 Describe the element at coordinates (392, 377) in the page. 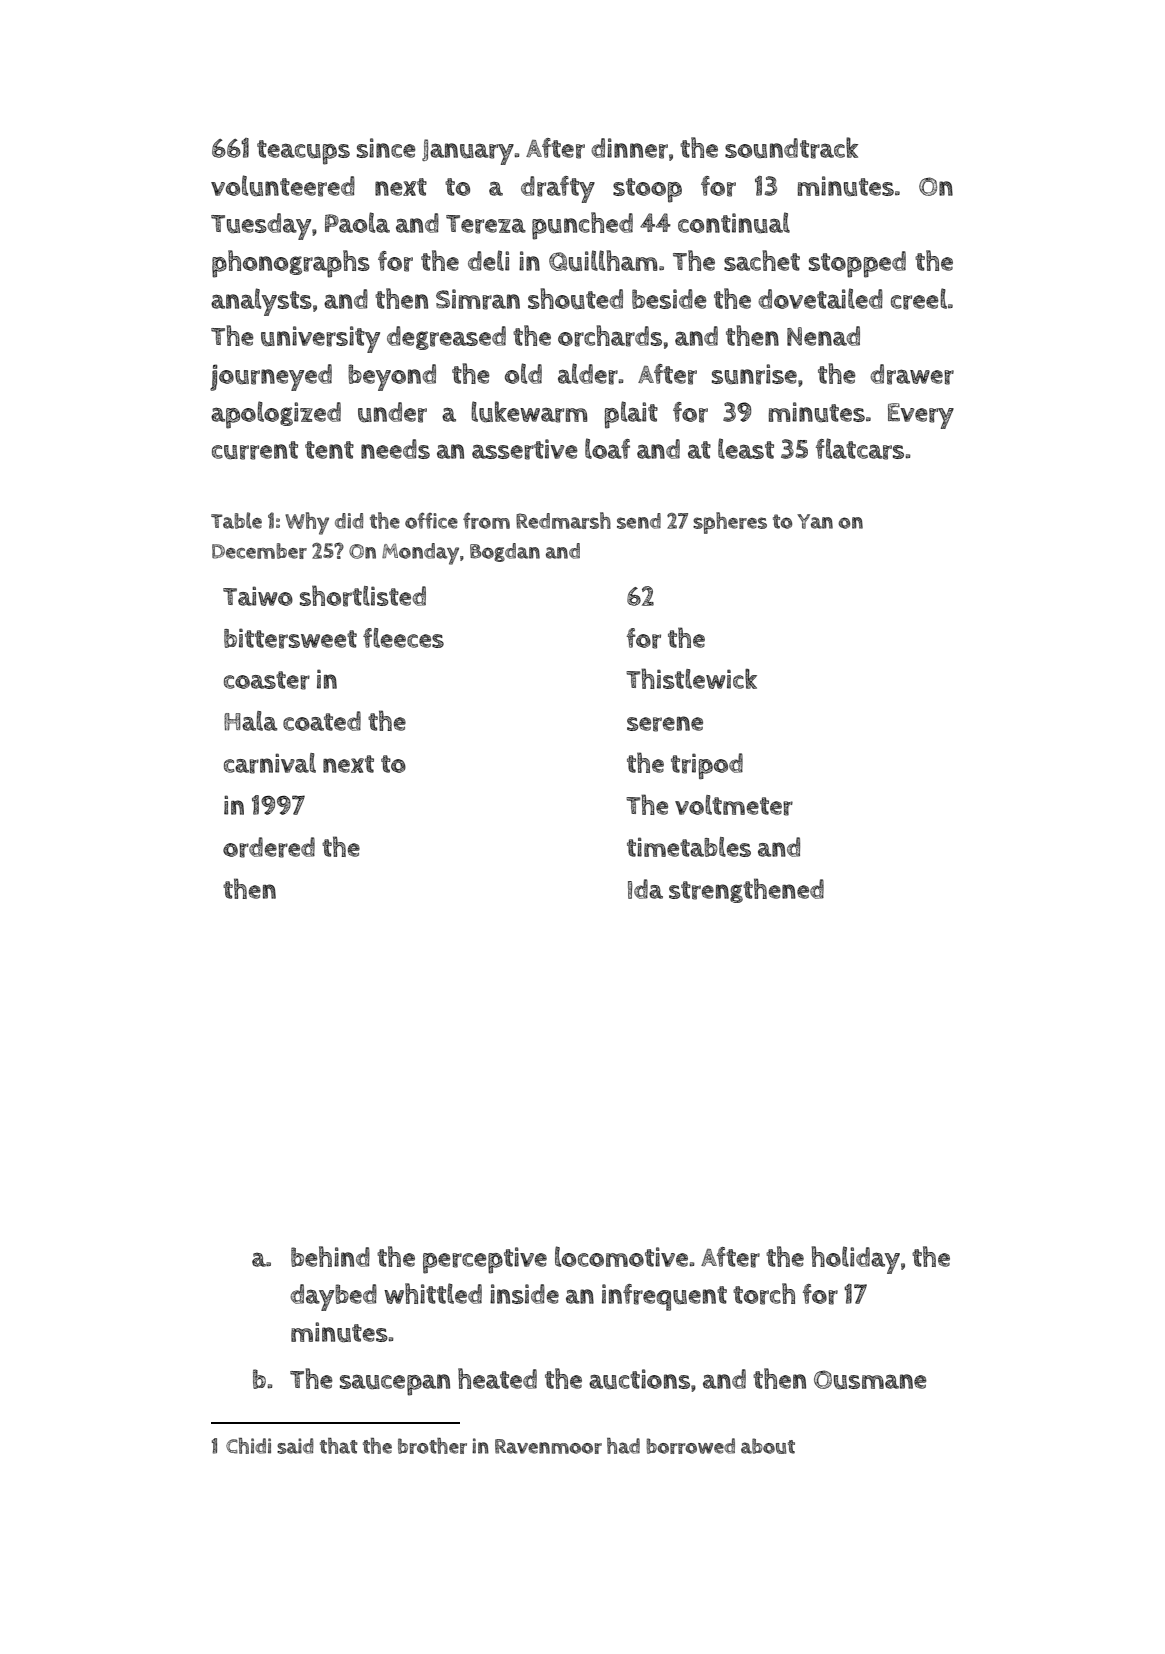

I see `beyond` at that location.
